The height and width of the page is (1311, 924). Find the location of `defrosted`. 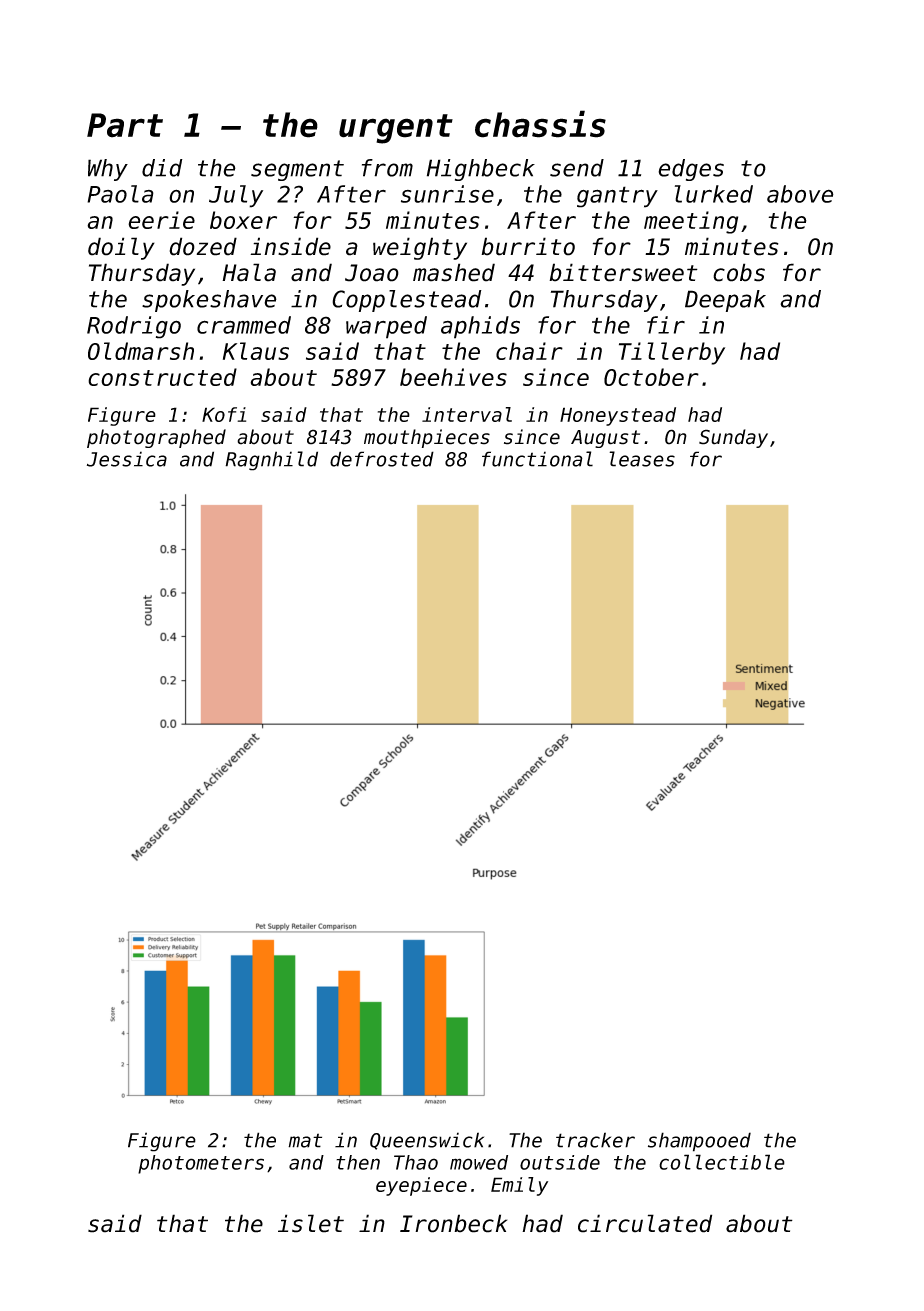

defrosted is located at coordinates (382, 459).
